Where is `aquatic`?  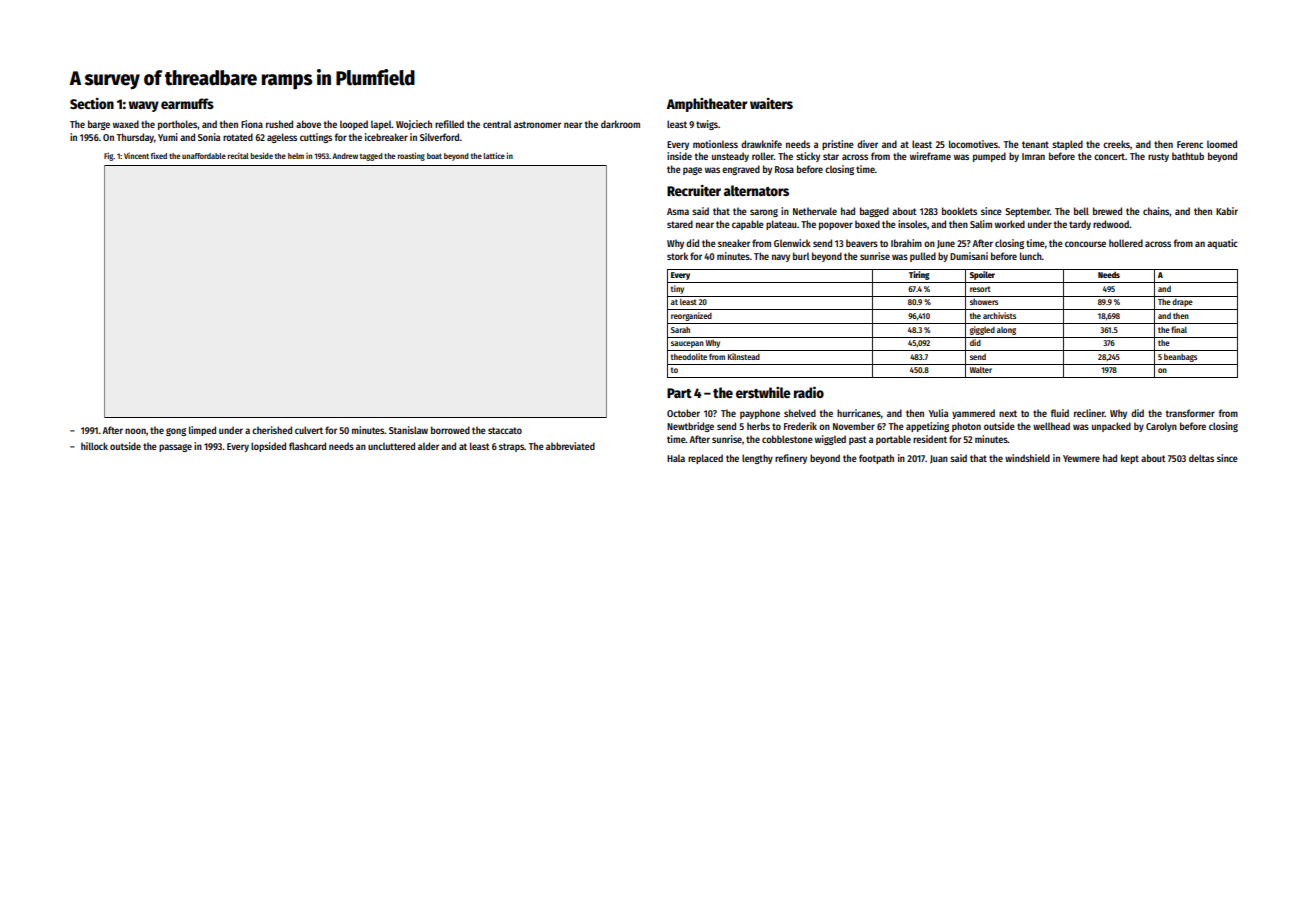 aquatic is located at coordinates (1222, 244).
